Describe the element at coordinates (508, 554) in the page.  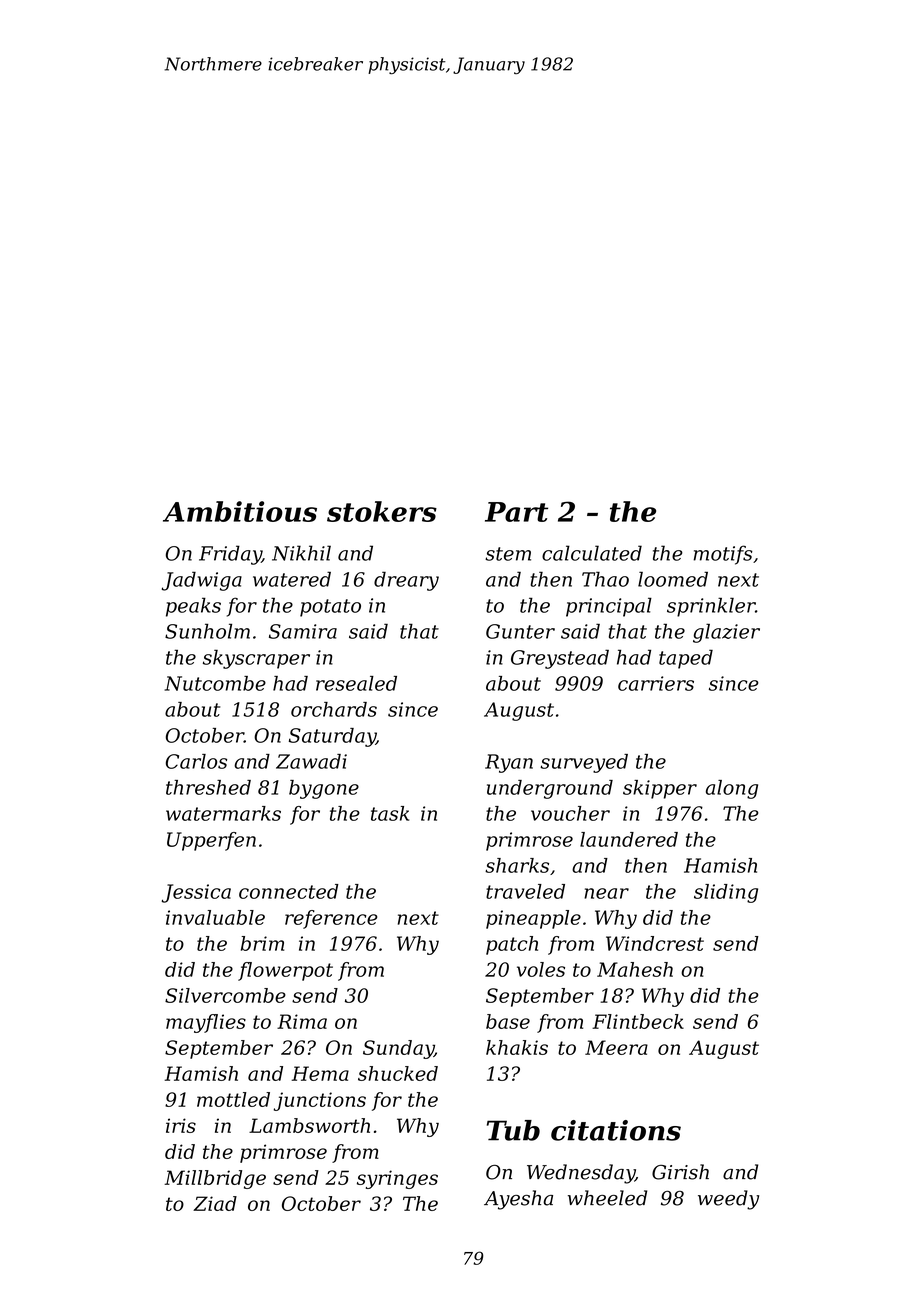
I see `stem` at that location.
